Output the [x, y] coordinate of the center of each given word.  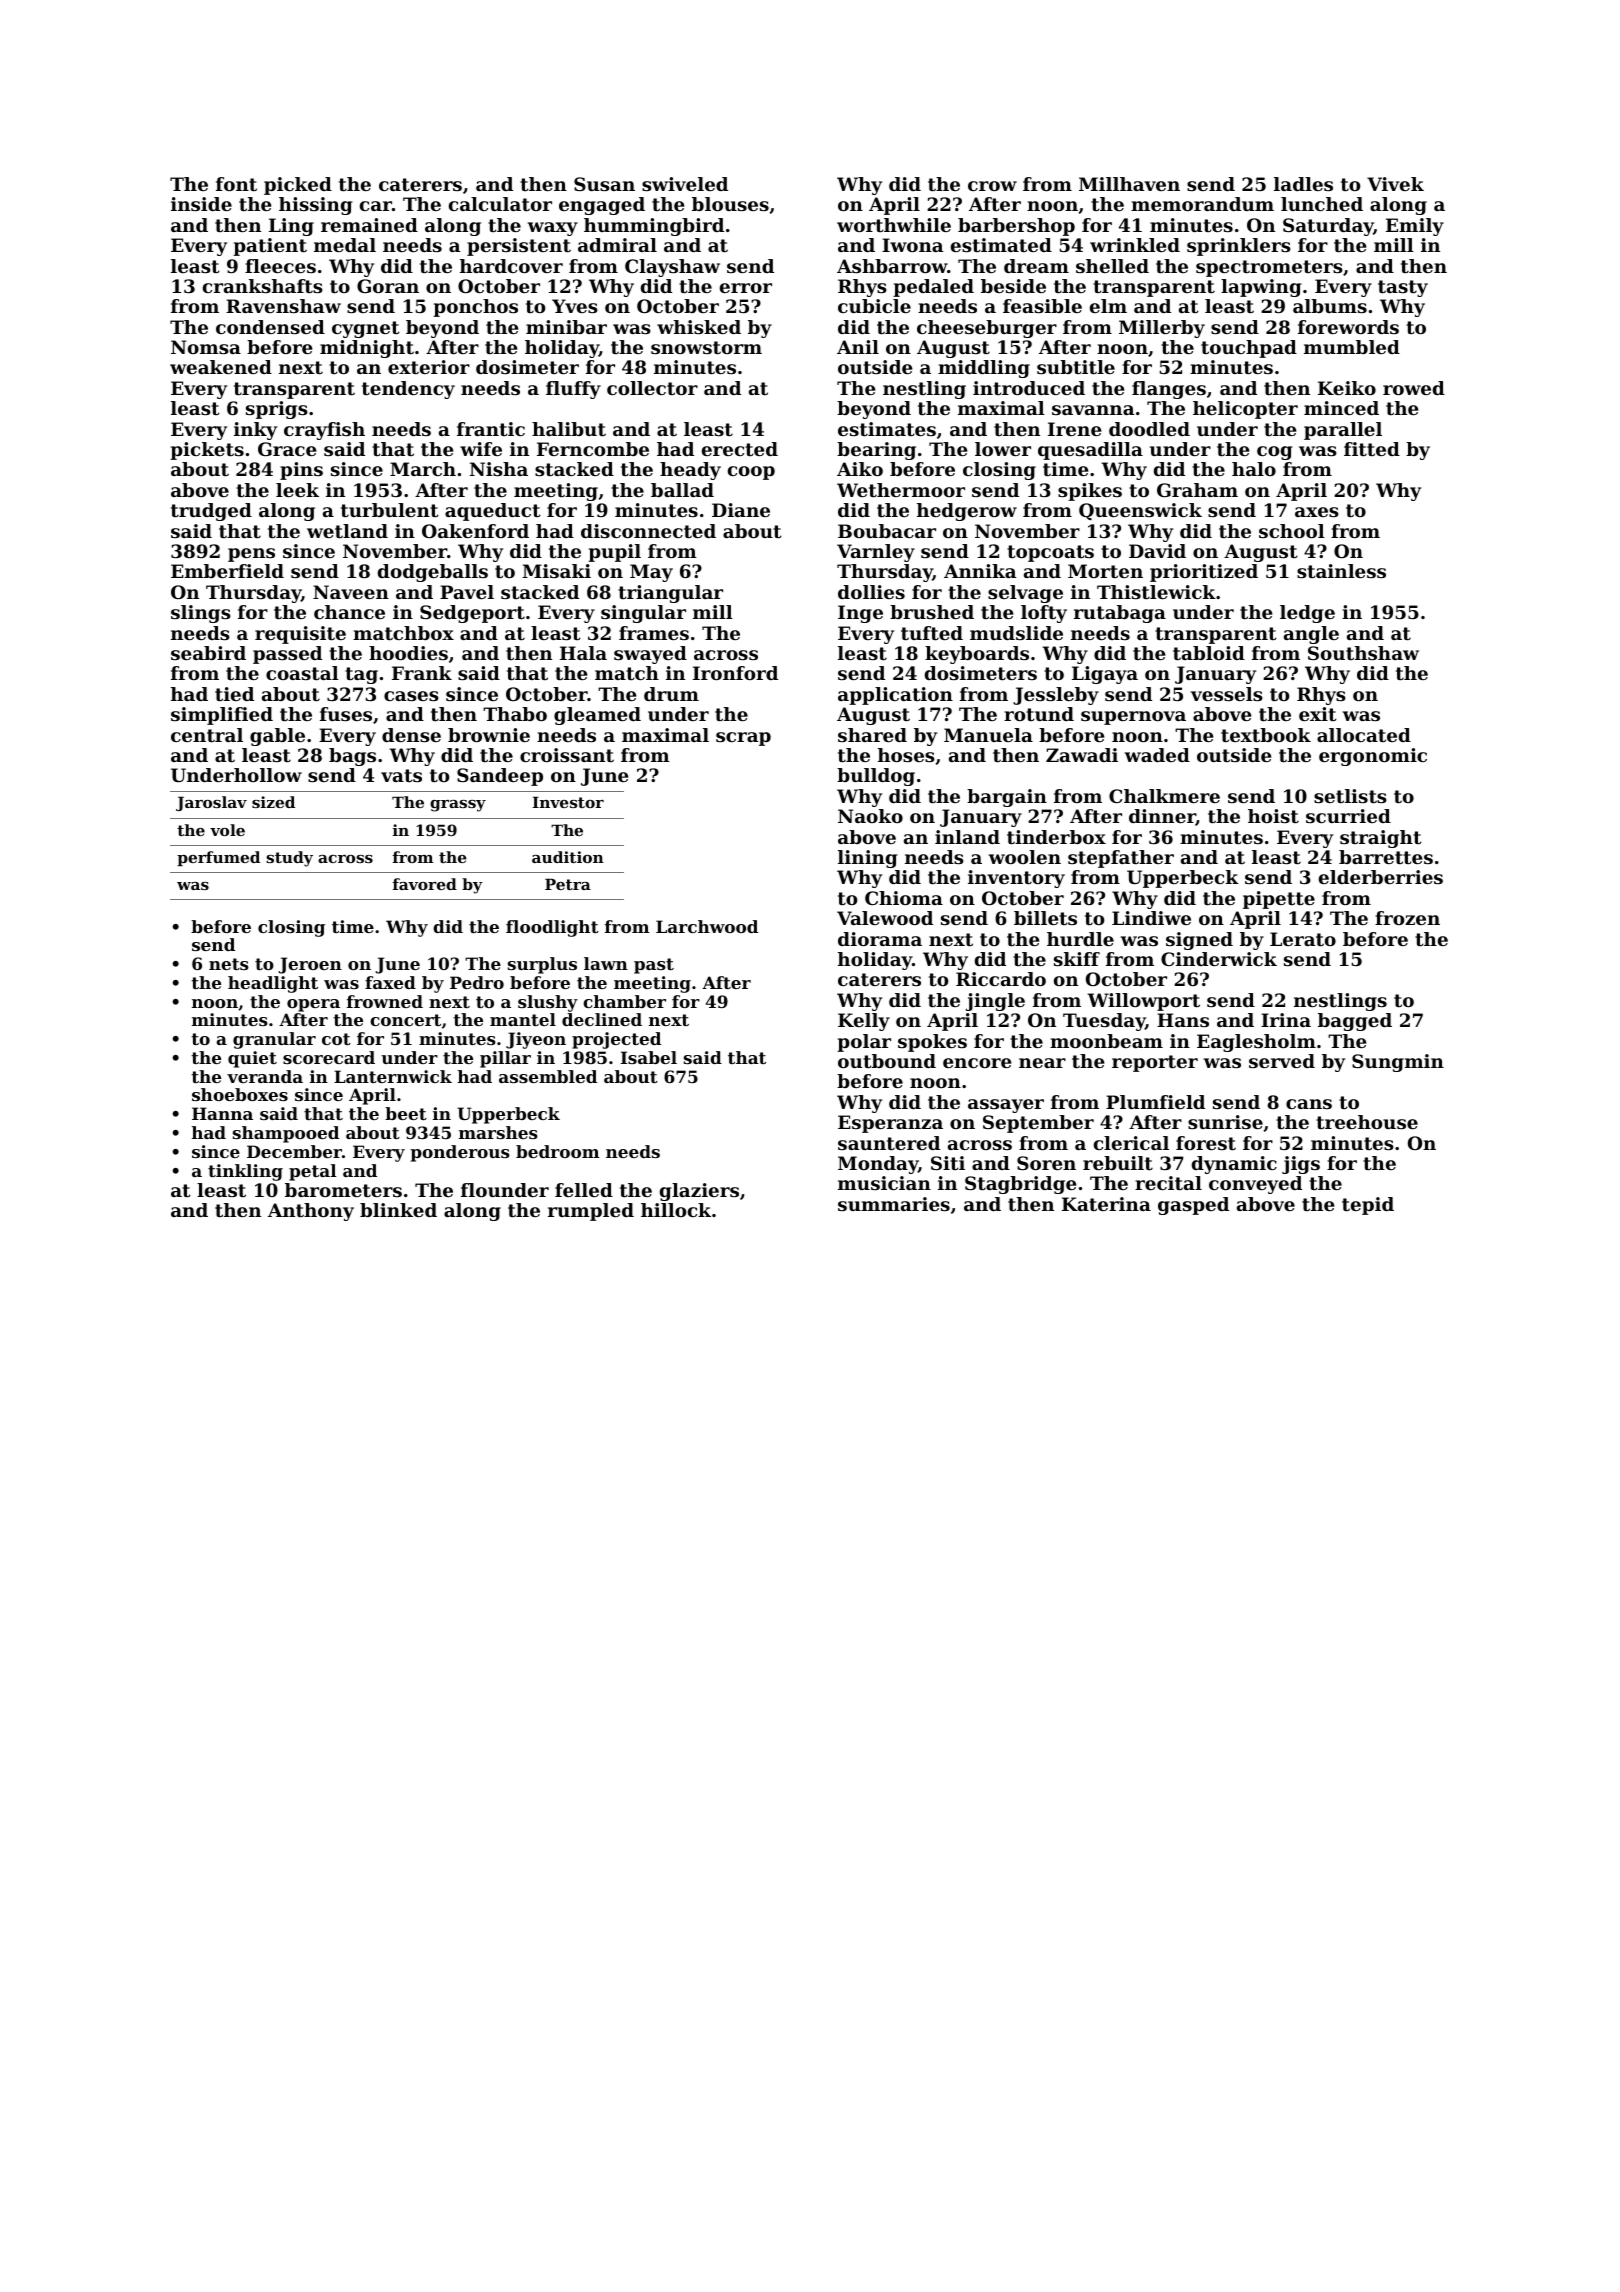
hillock [676, 1210]
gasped [1193, 1206]
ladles [1303, 184]
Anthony [311, 1212]
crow [992, 186]
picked [298, 186]
